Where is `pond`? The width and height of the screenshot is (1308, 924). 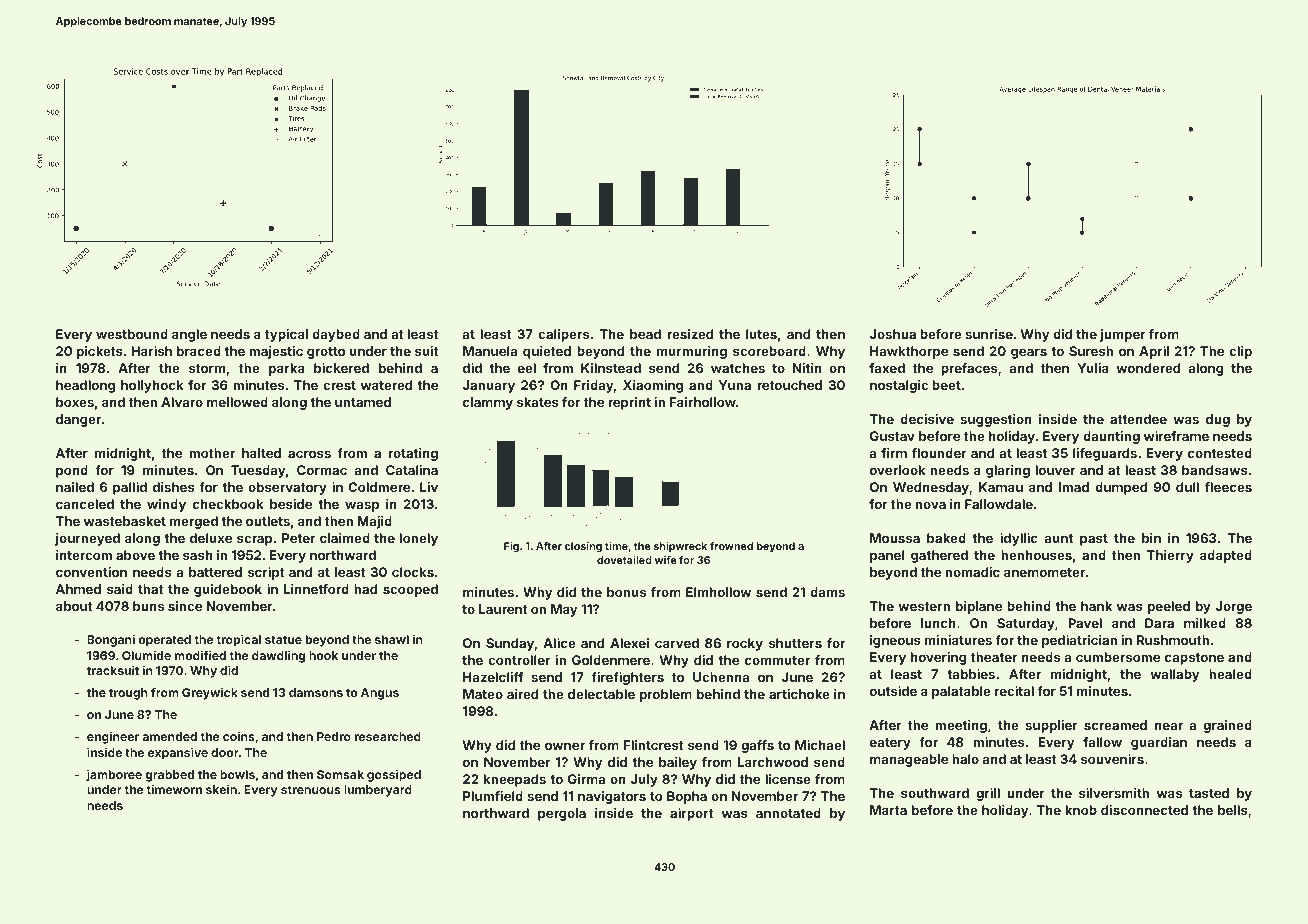
pond is located at coordinates (72, 471).
